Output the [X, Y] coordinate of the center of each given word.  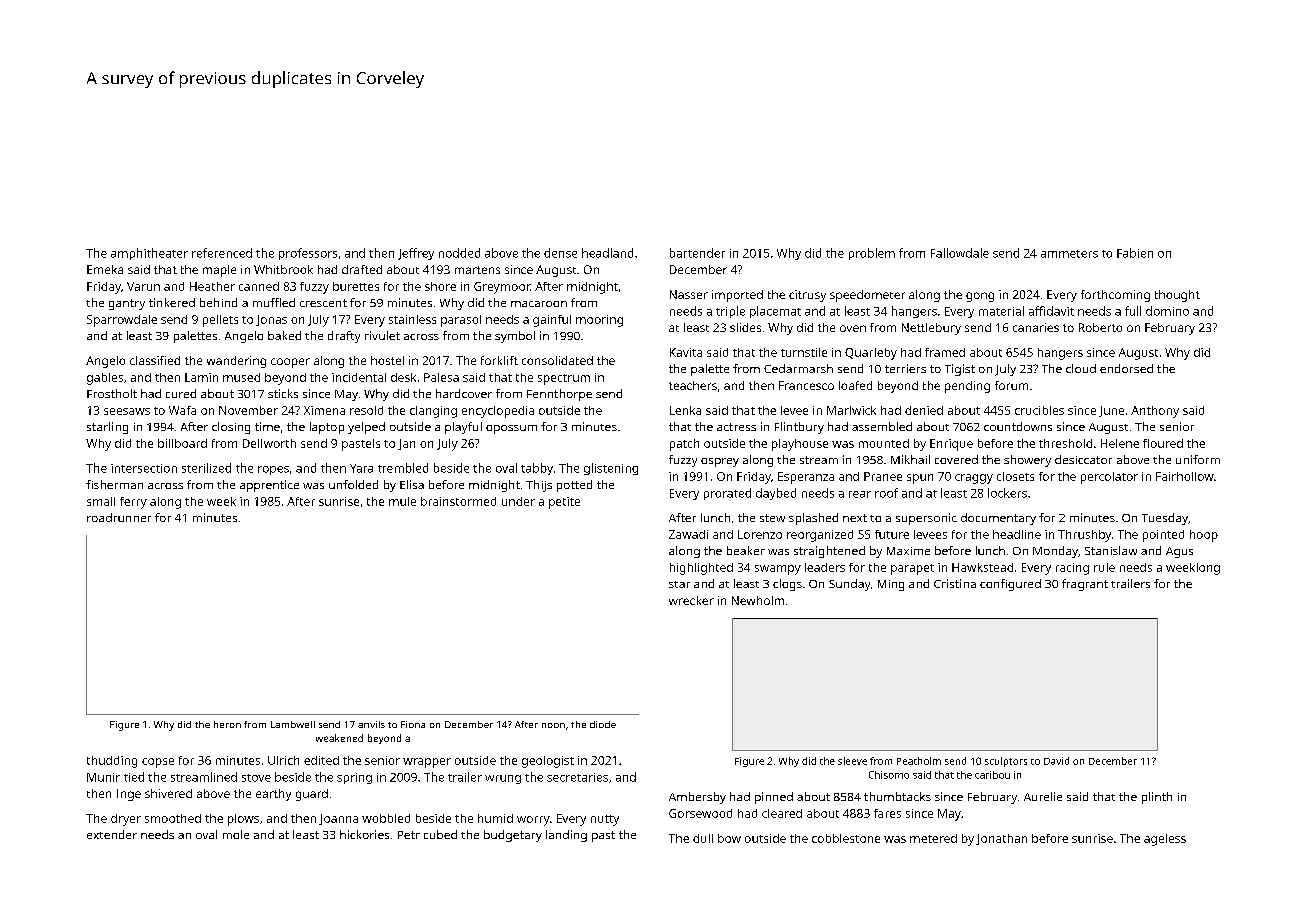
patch [684, 445]
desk [403, 377]
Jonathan [1001, 839]
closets [1015, 476]
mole [236, 834]
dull [703, 838]
